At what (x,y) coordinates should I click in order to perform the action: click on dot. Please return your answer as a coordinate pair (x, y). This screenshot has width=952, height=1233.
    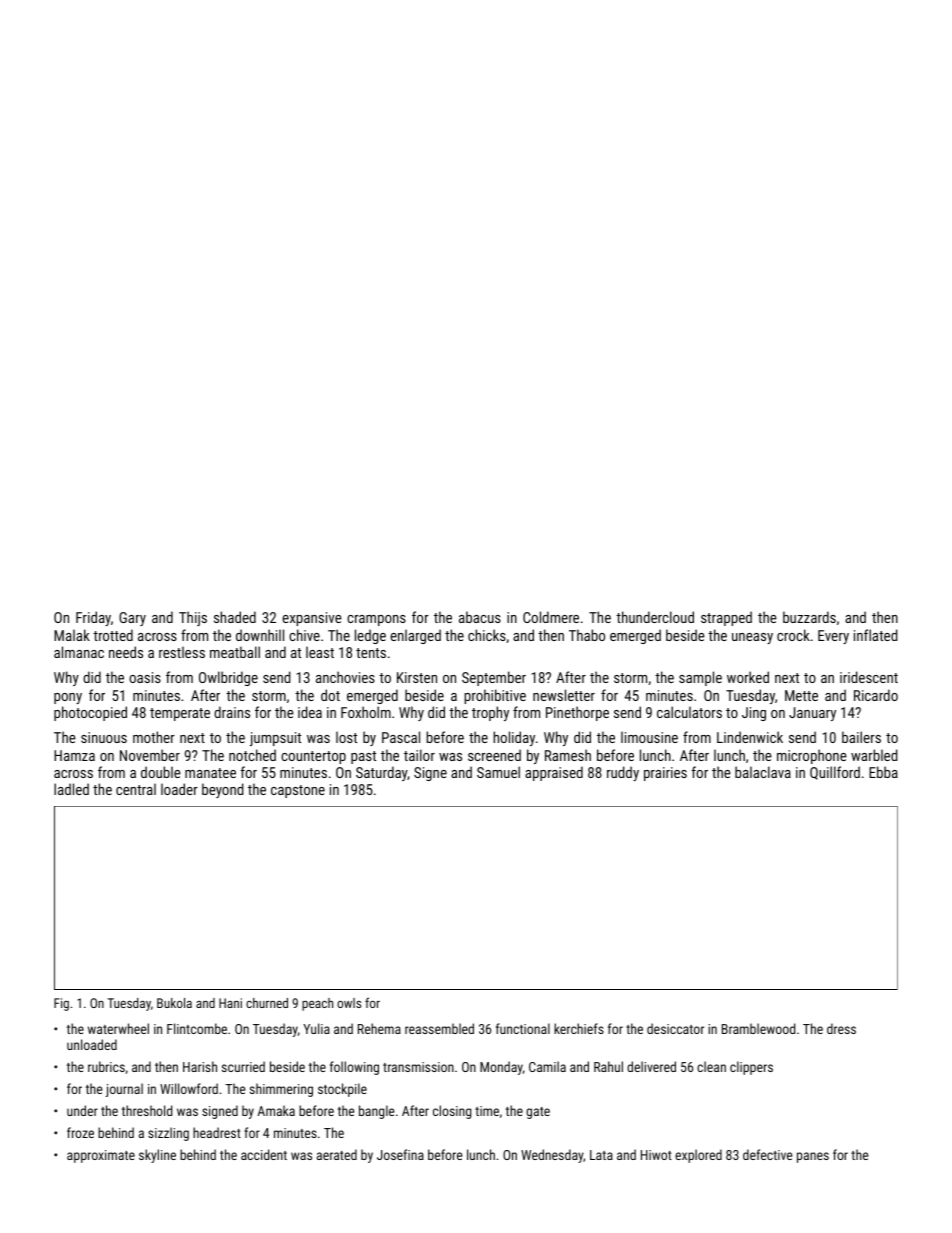
    Looking at the image, I should click on (330, 695).
